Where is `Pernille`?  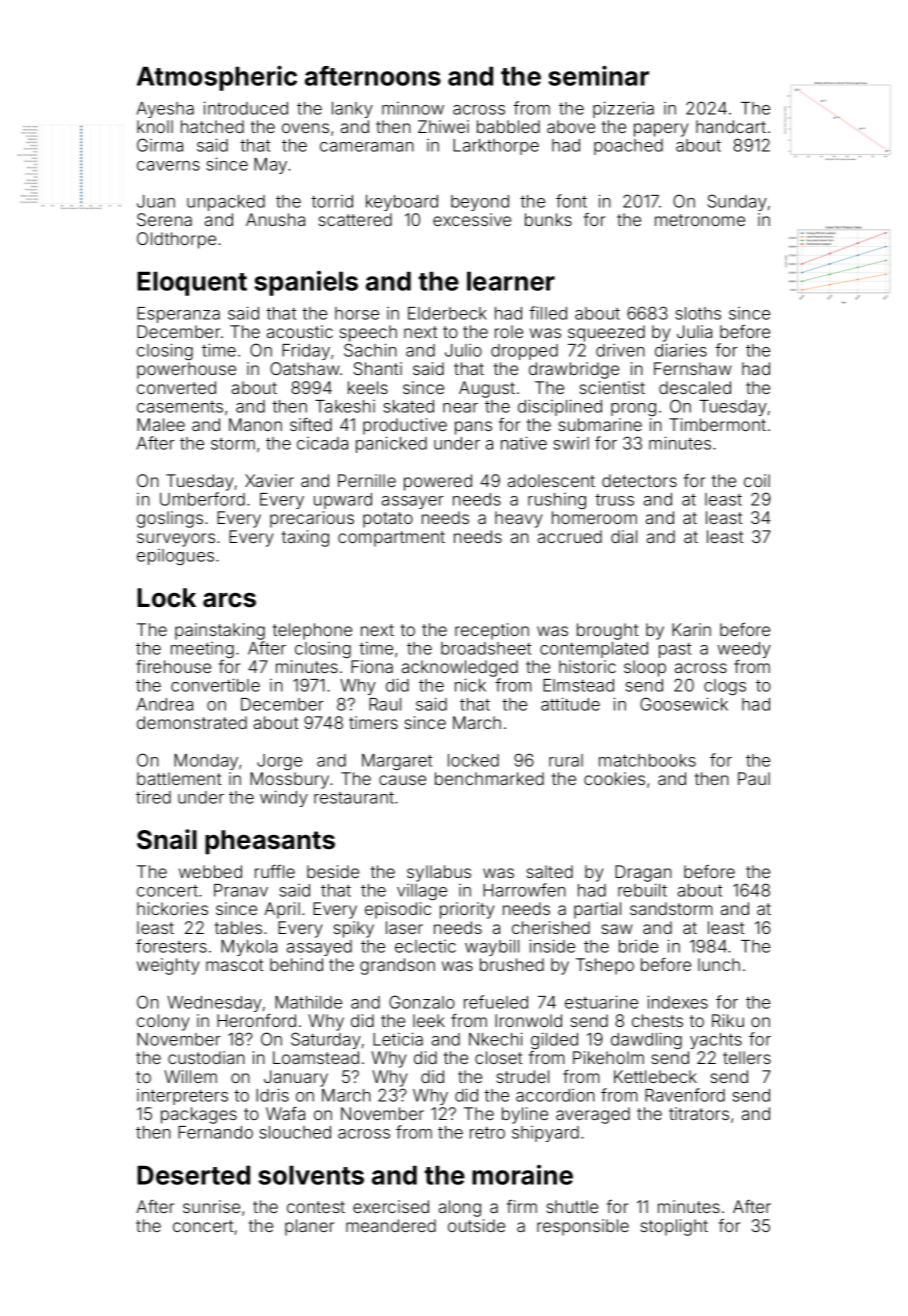
Pernille is located at coordinates (367, 480).
